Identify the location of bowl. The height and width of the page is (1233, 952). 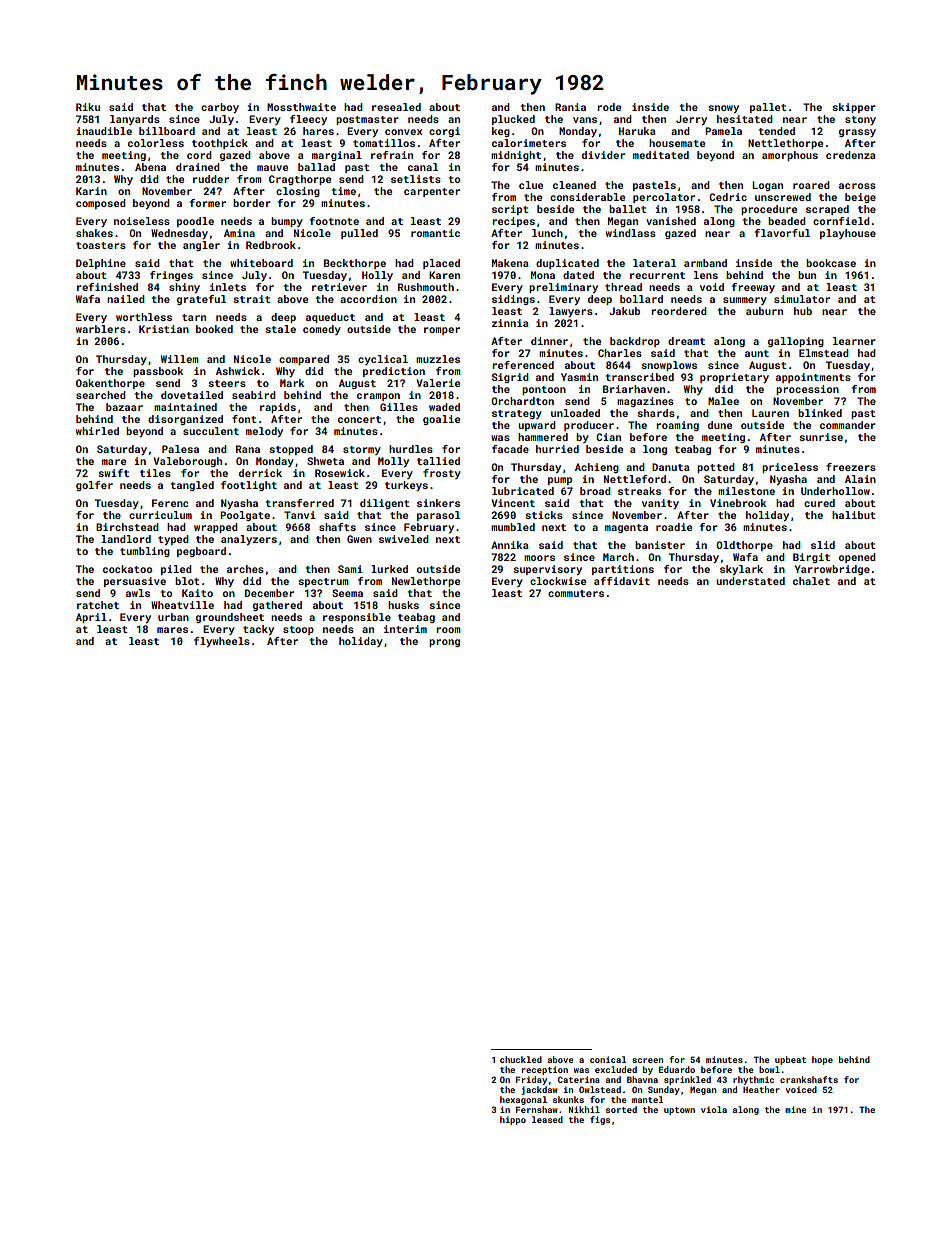
(769, 1069).
